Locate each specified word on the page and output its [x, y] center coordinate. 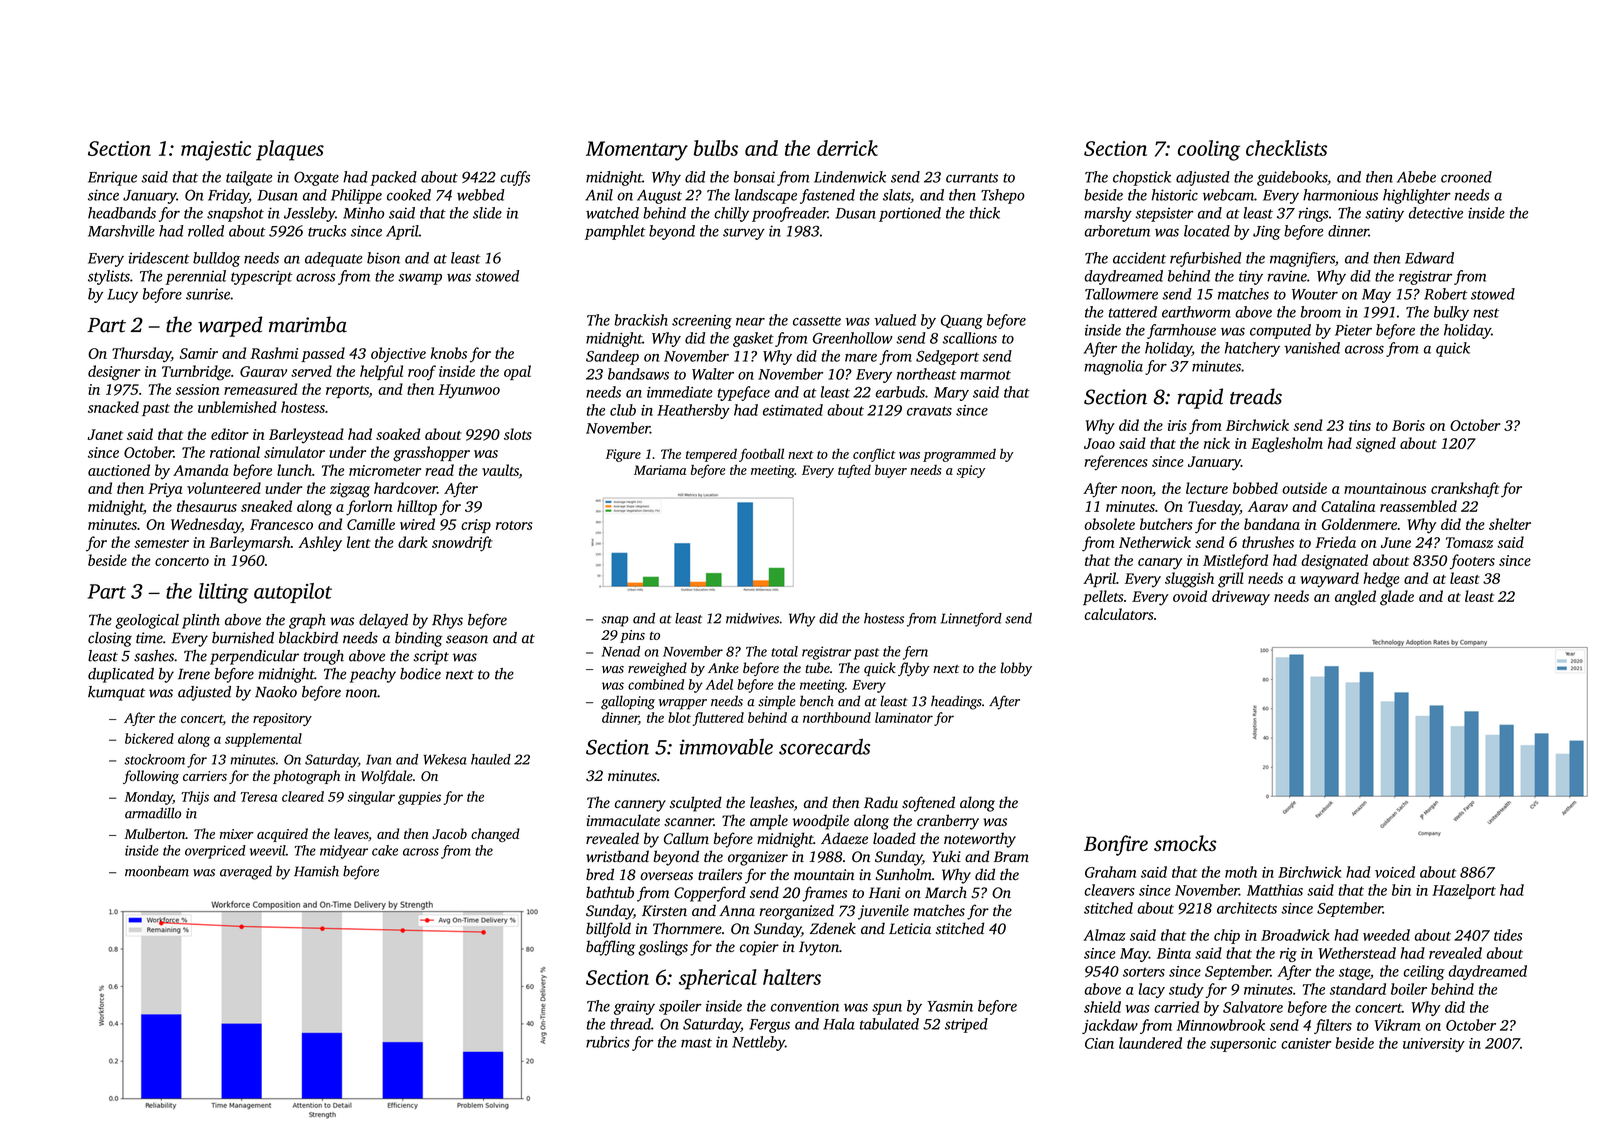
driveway [1241, 598]
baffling [610, 948]
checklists [1286, 148]
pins [632, 636]
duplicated [121, 675]
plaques [290, 150]
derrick [847, 148]
